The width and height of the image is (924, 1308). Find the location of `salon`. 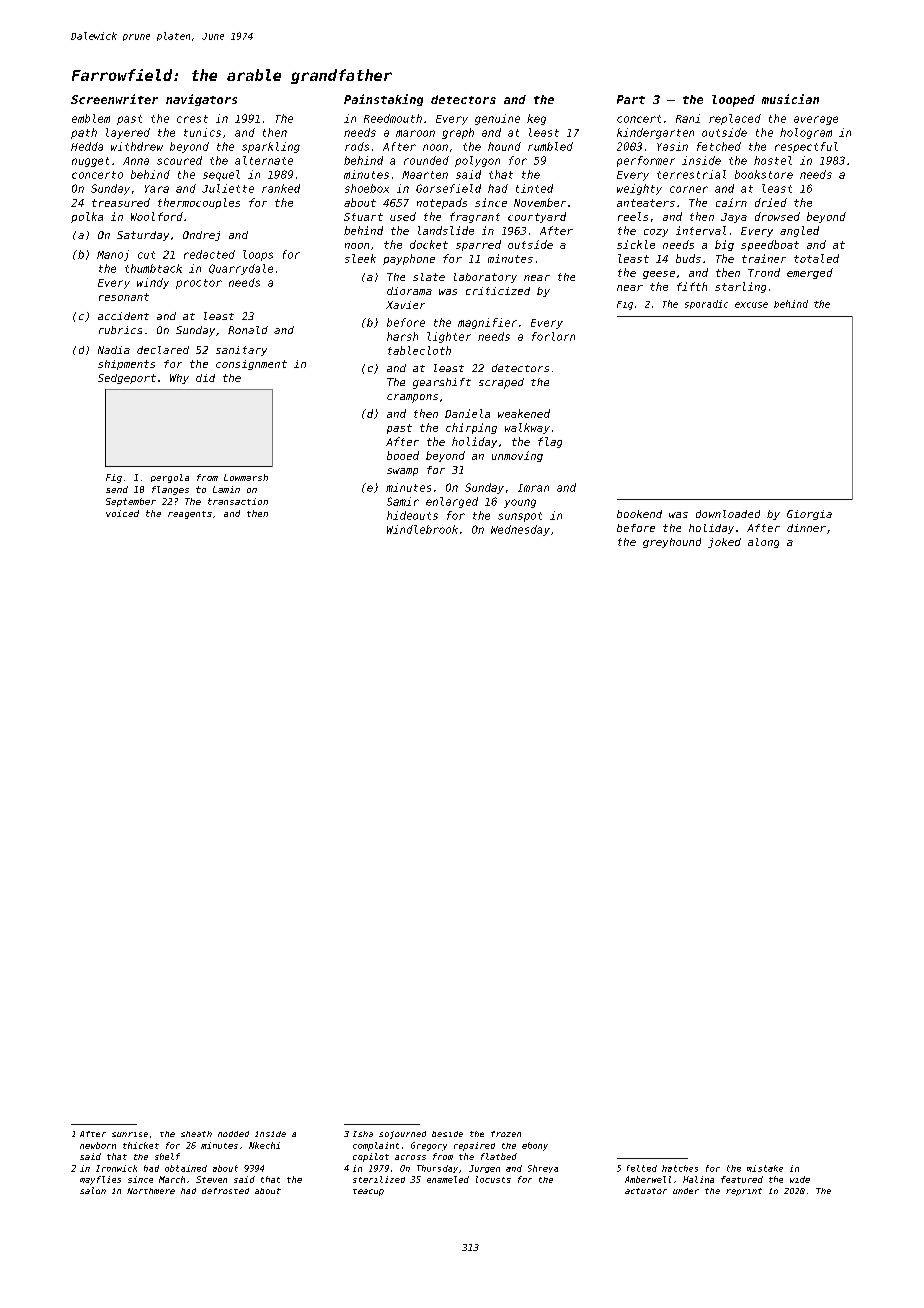

salon is located at coordinates (93, 1190).
